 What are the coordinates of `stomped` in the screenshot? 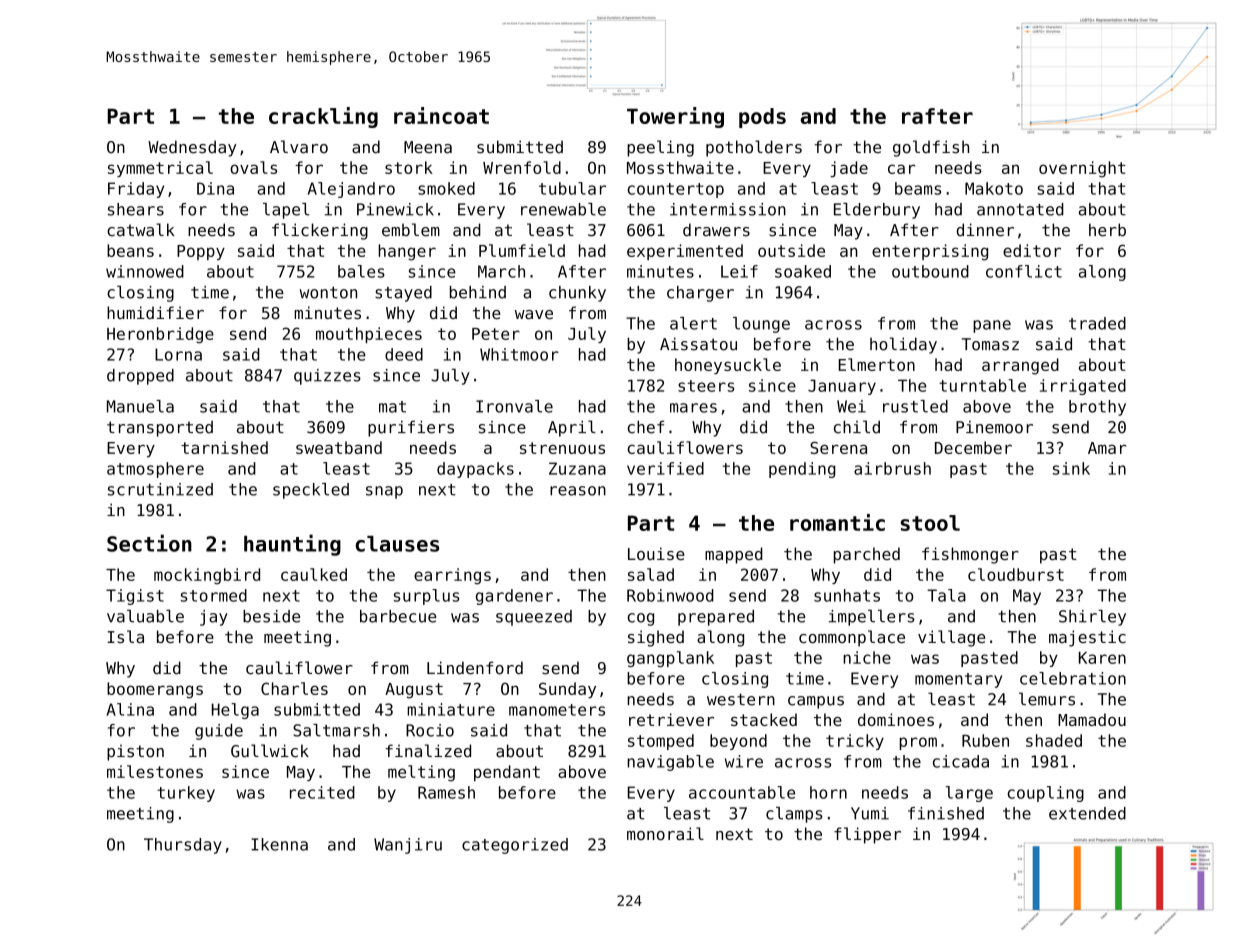 It's located at (661, 742).
